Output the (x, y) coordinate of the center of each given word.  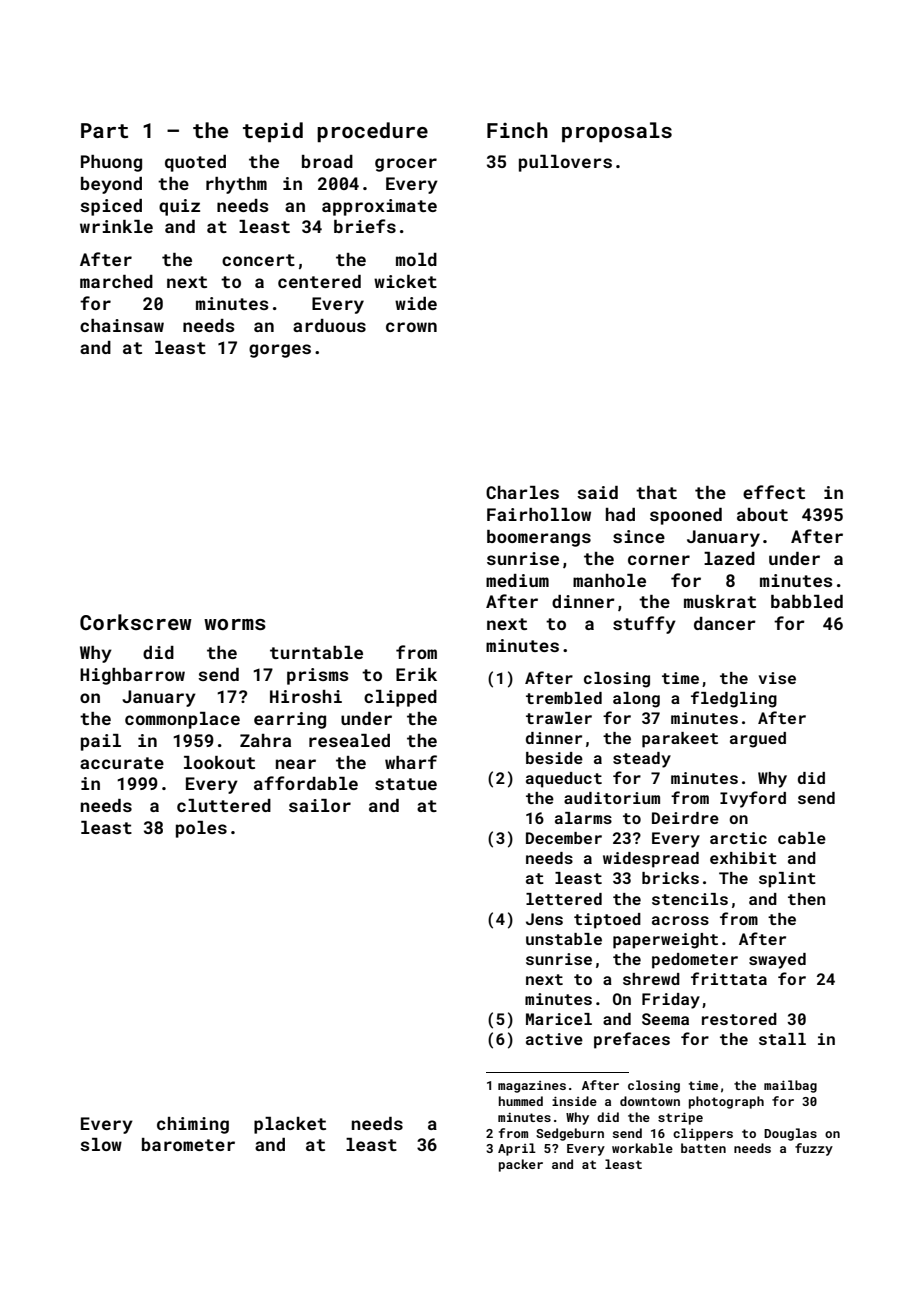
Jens (544, 919)
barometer (188, 1144)
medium (517, 580)
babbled (807, 601)
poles (201, 829)
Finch (517, 130)
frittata (729, 978)
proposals (617, 132)
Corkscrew (136, 622)
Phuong (111, 163)
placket (290, 1125)
